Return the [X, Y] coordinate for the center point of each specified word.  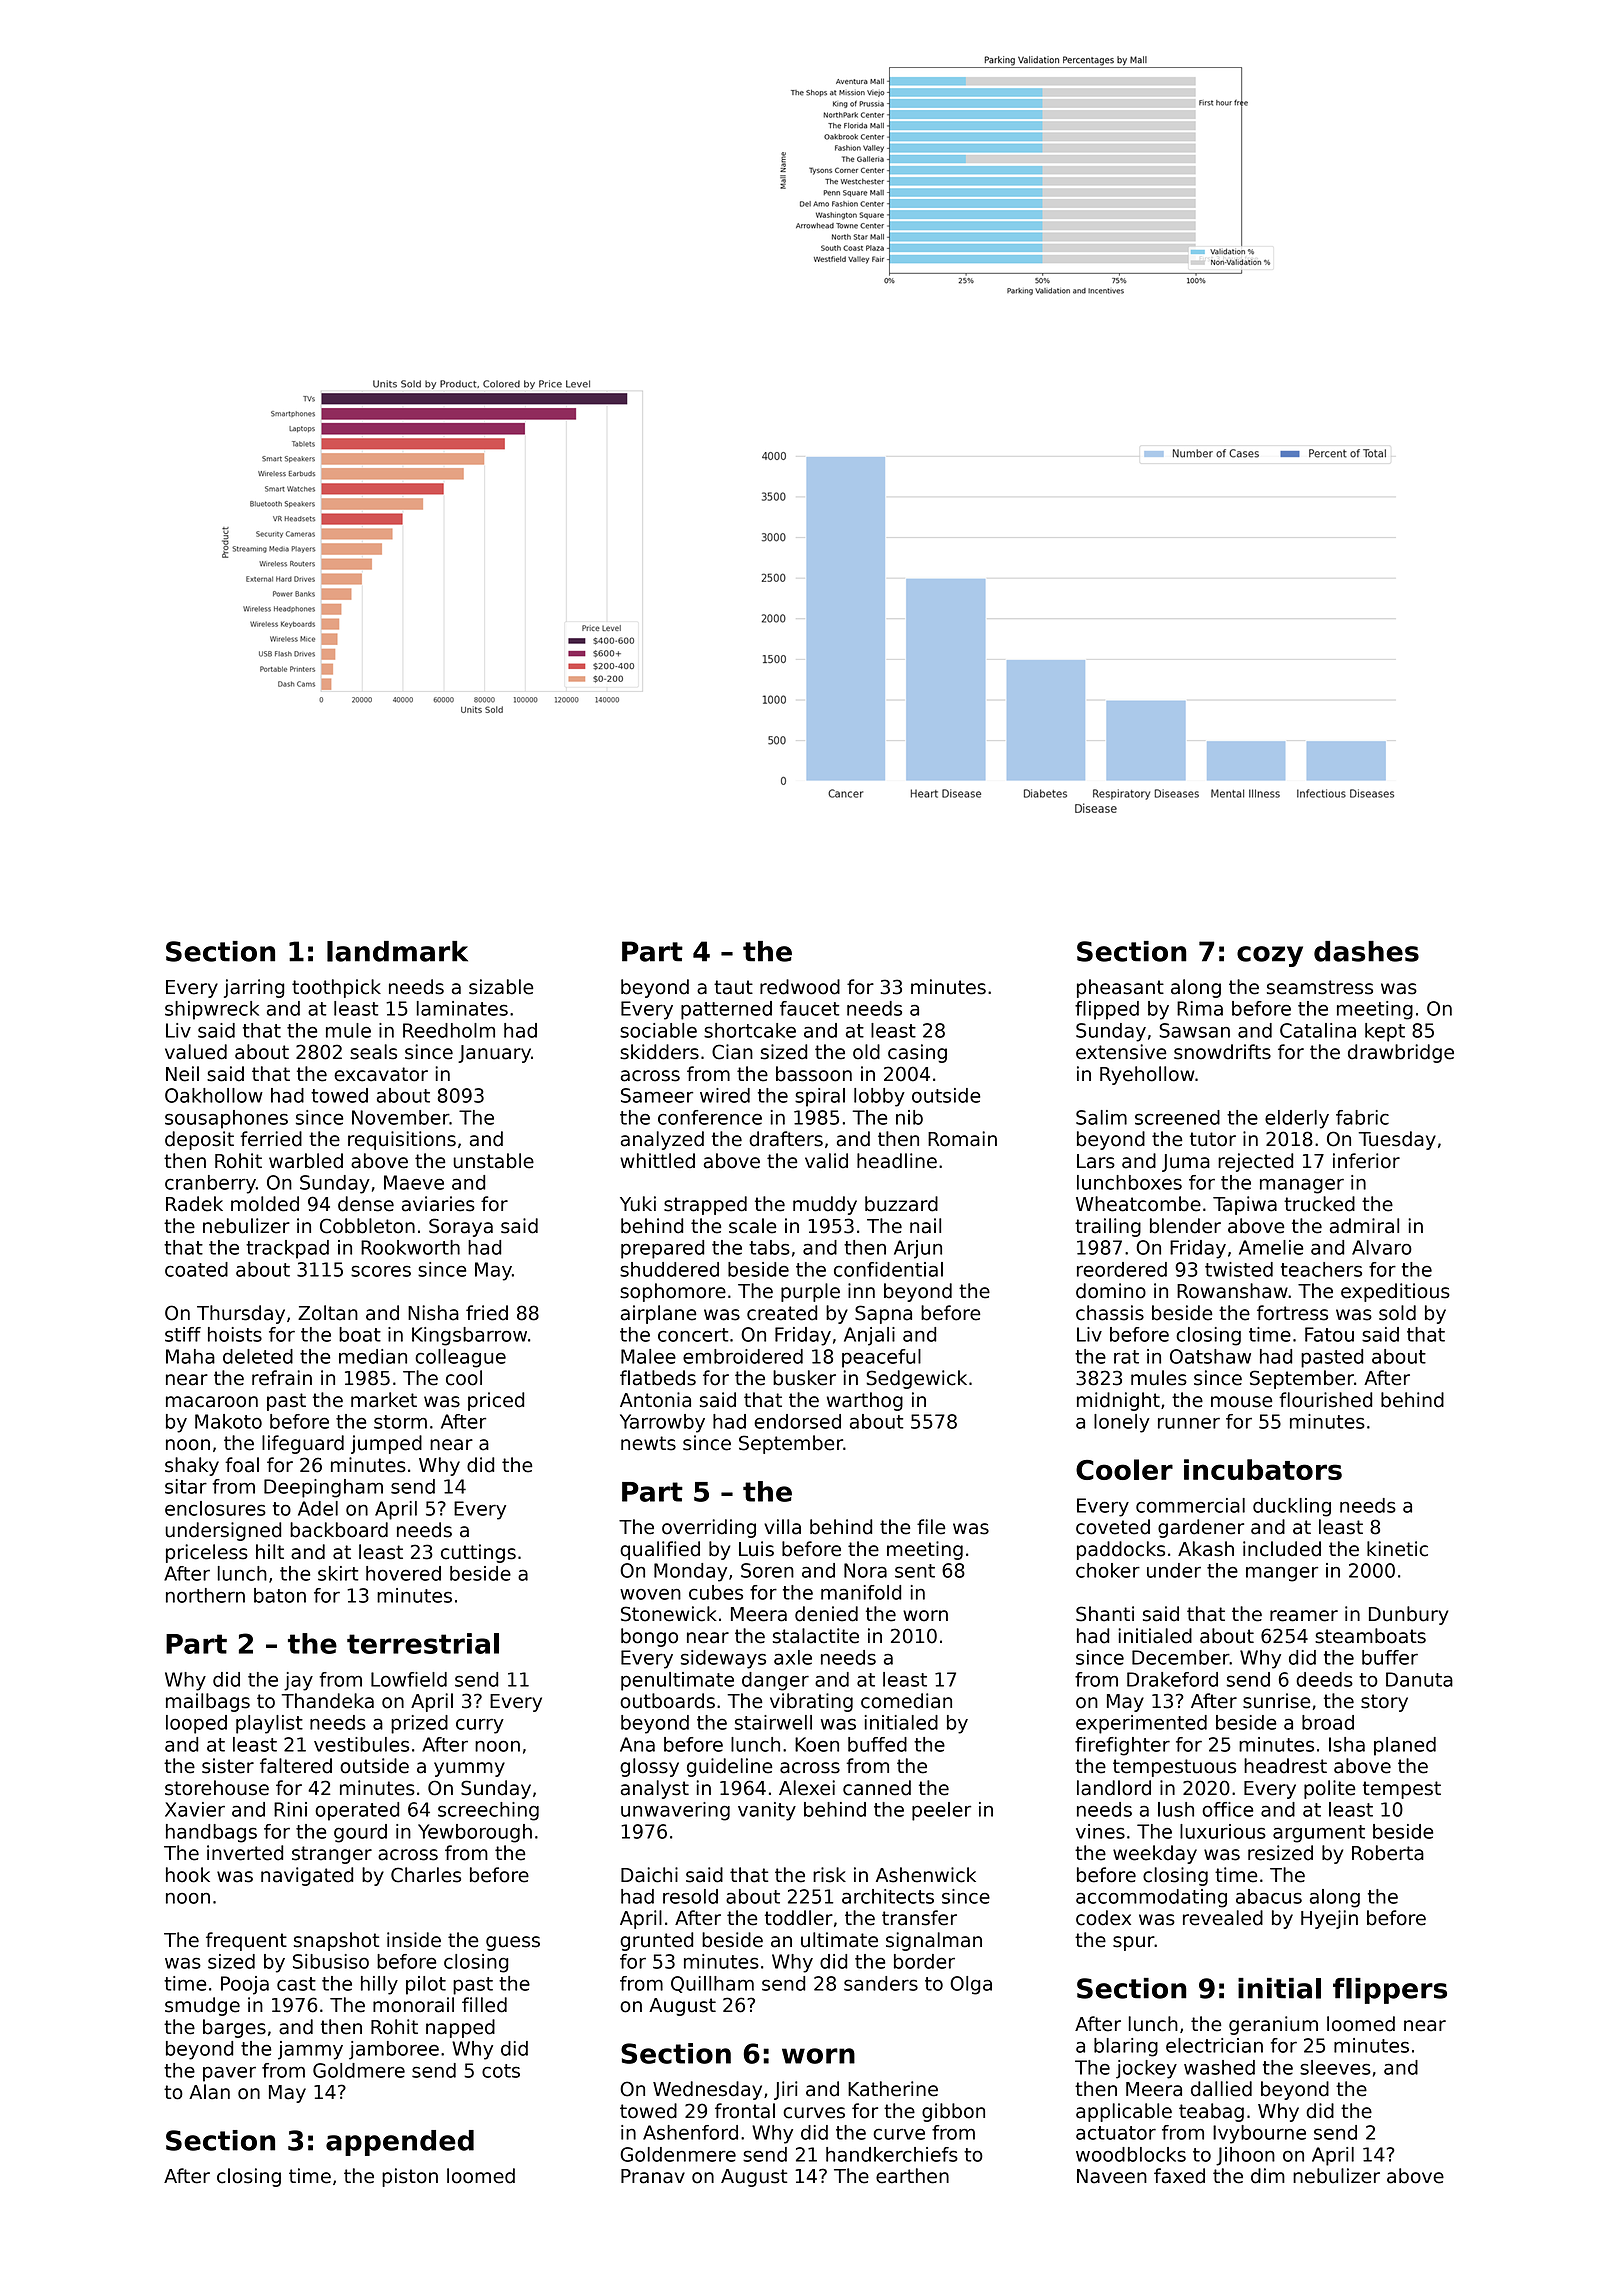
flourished [1325, 1400]
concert [693, 1335]
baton [280, 1595]
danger [775, 1681]
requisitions [402, 1140]
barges [234, 2028]
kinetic [1397, 1549]
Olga [971, 1985]
